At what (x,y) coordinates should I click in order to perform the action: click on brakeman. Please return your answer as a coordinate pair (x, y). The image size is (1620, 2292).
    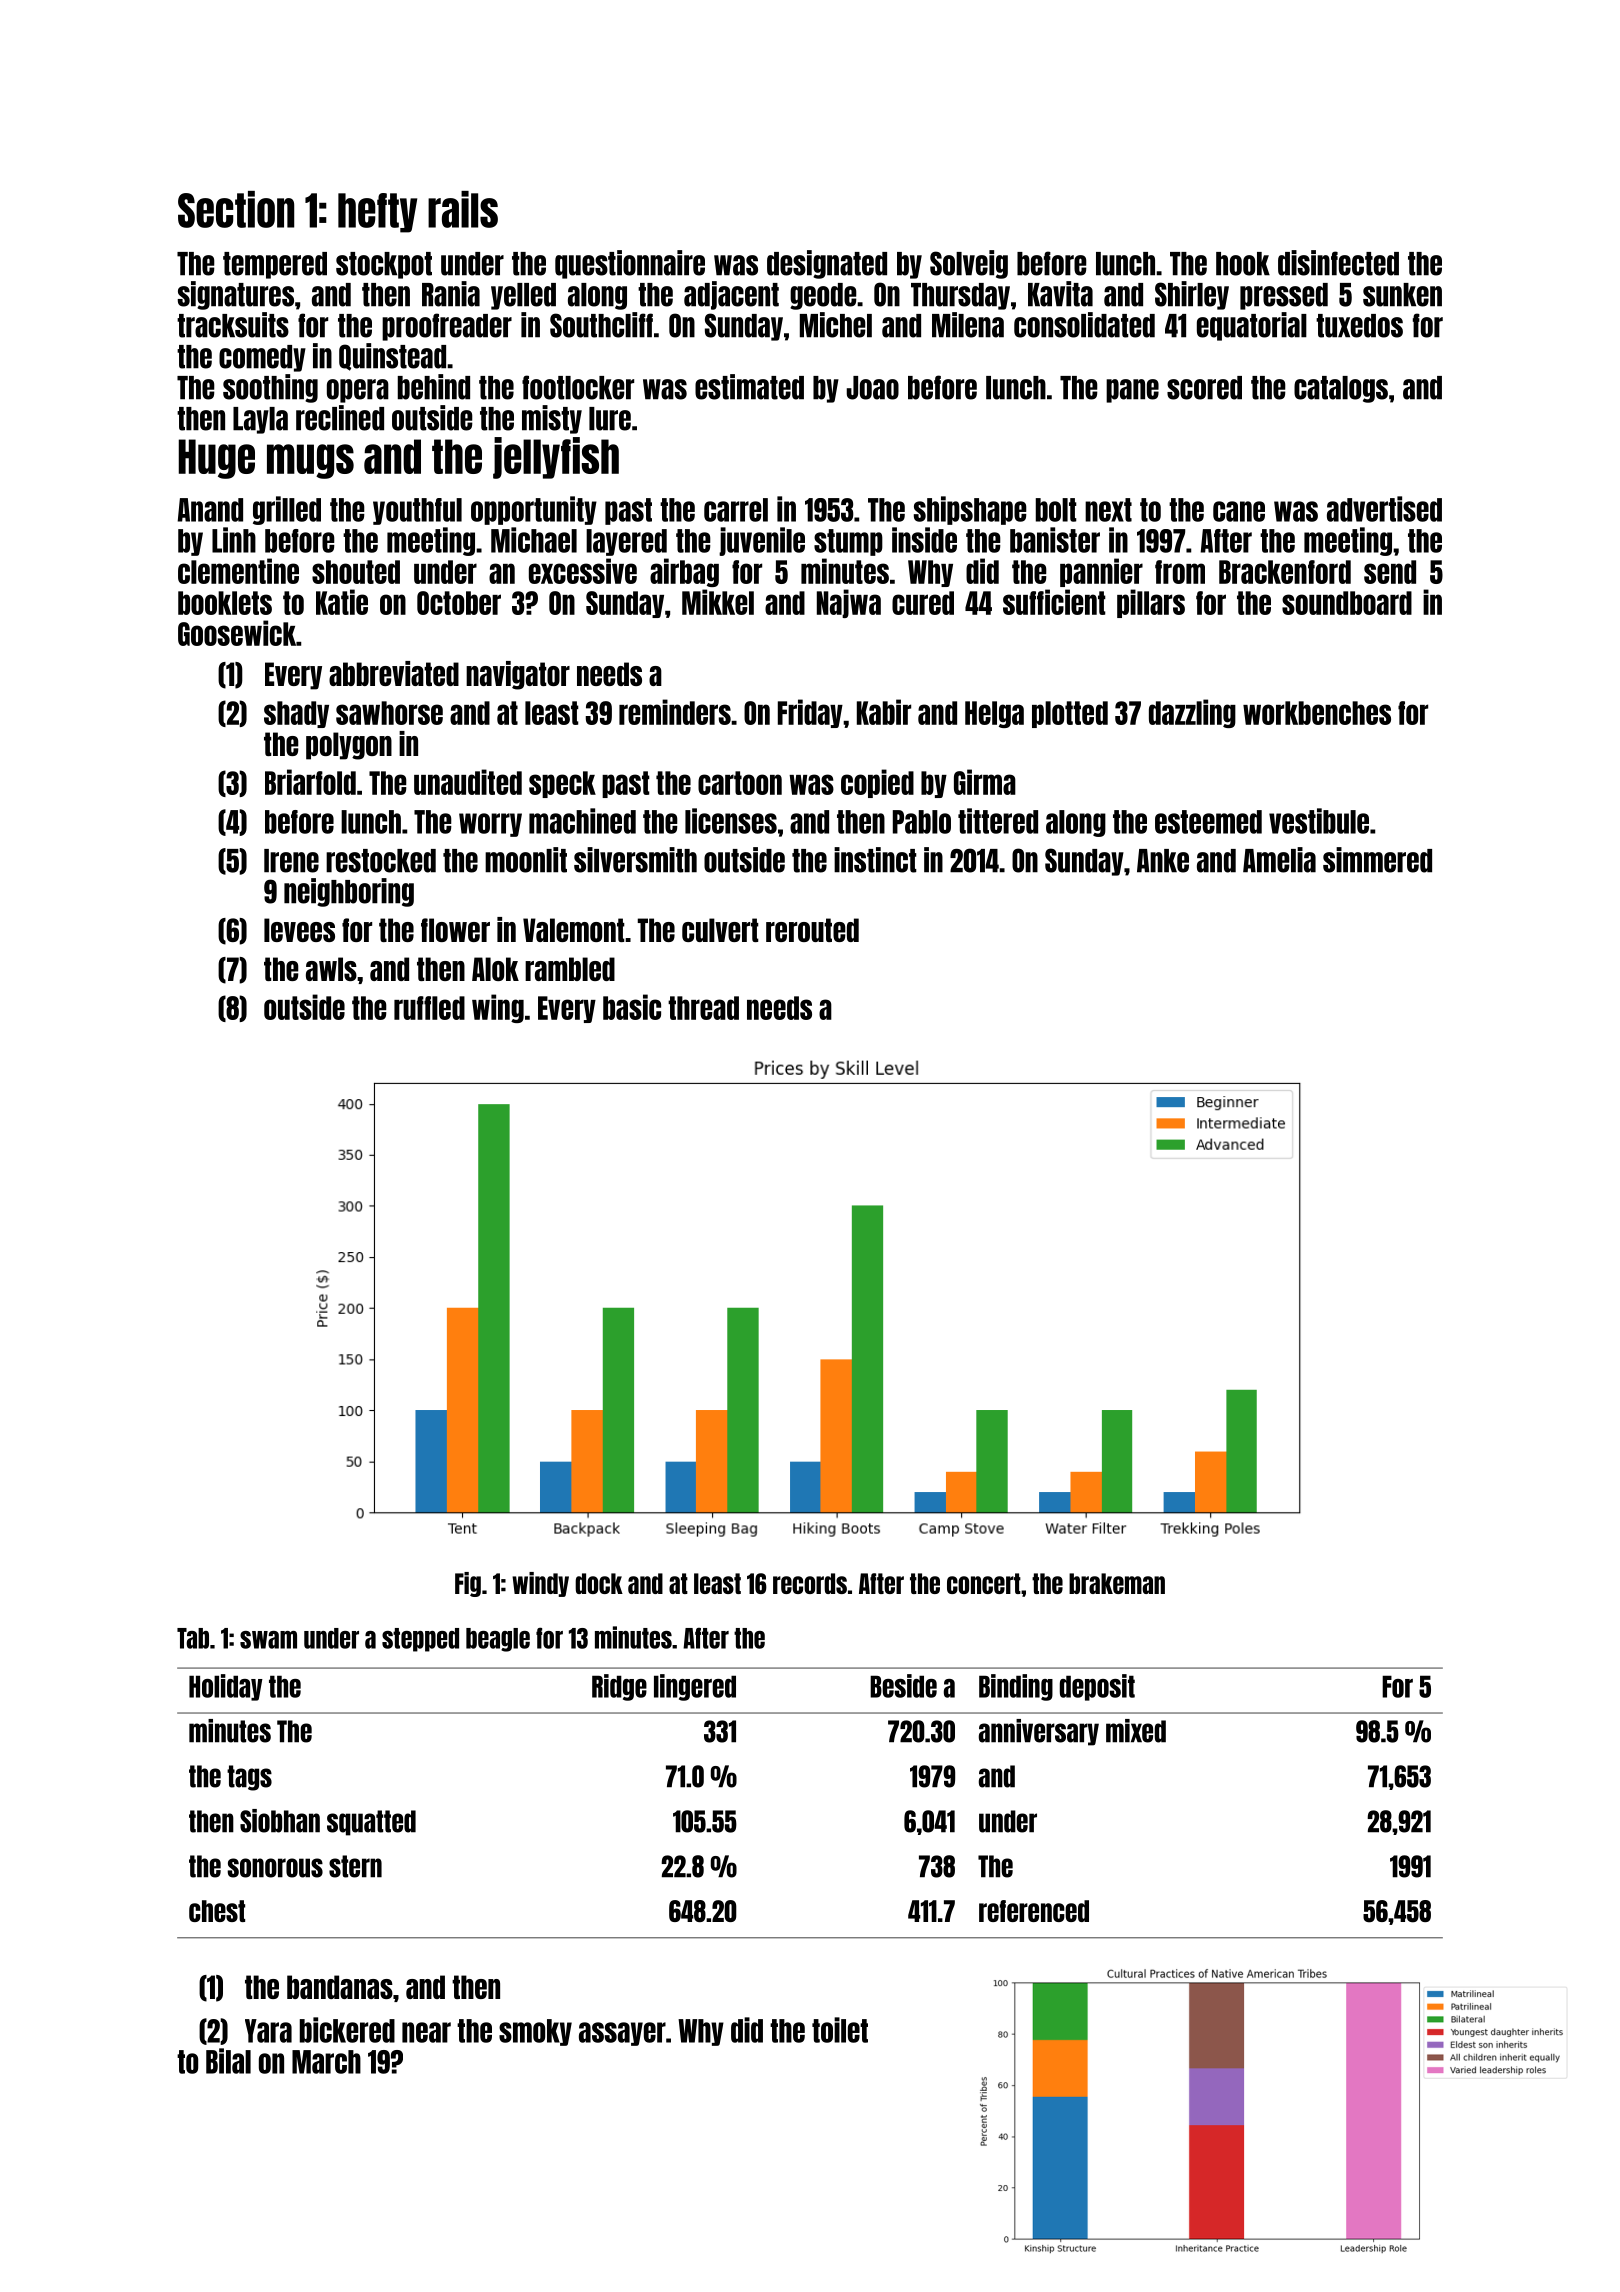
    Looking at the image, I should click on (1117, 1583).
